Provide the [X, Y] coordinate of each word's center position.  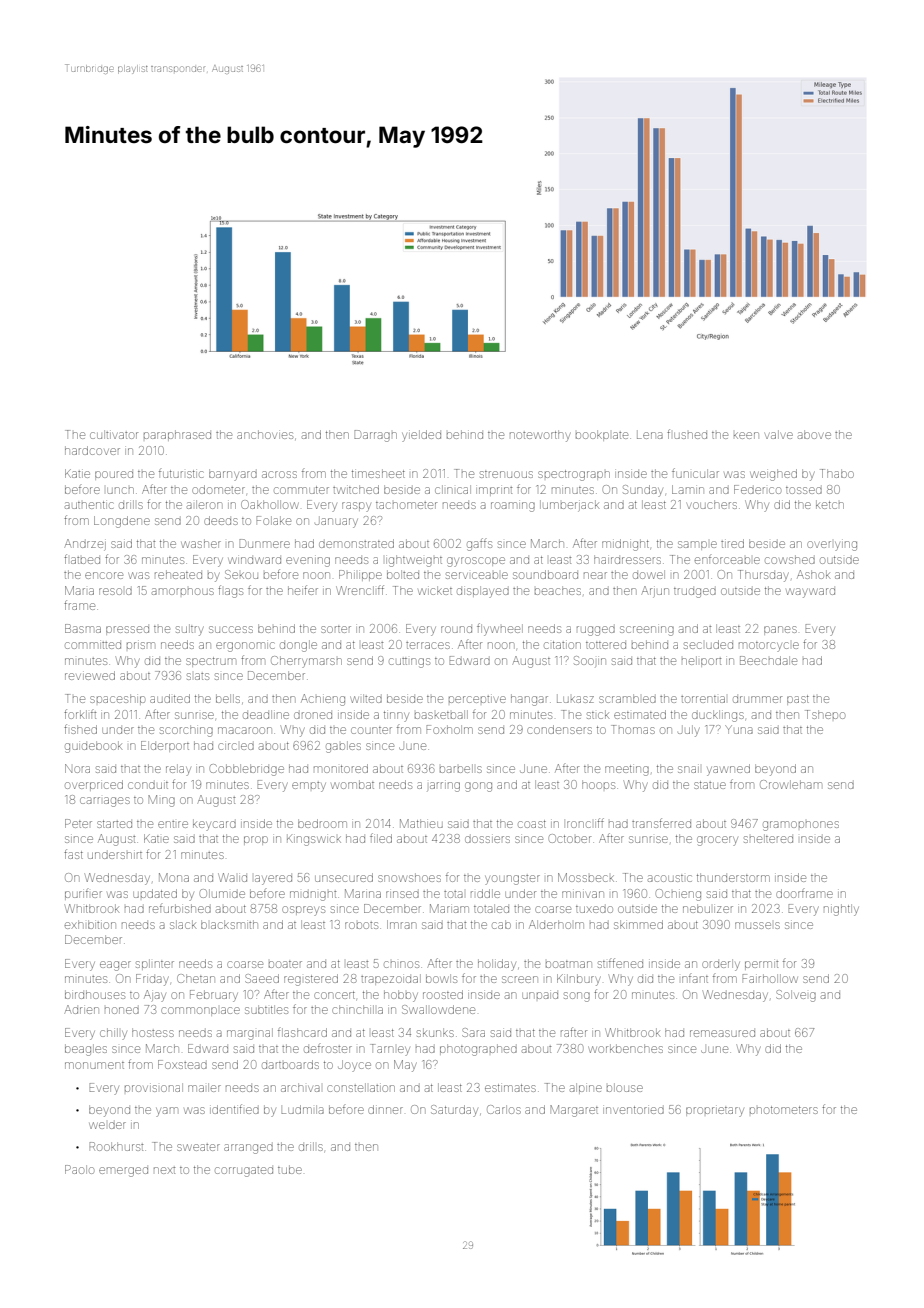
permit [761, 965]
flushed [687, 434]
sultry [189, 630]
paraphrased [177, 435]
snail [688, 769]
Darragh [375, 436]
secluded [708, 644]
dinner [385, 1109]
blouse [625, 1087]
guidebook [93, 747]
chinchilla [357, 1009]
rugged [596, 631]
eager [115, 966]
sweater [198, 1147]
